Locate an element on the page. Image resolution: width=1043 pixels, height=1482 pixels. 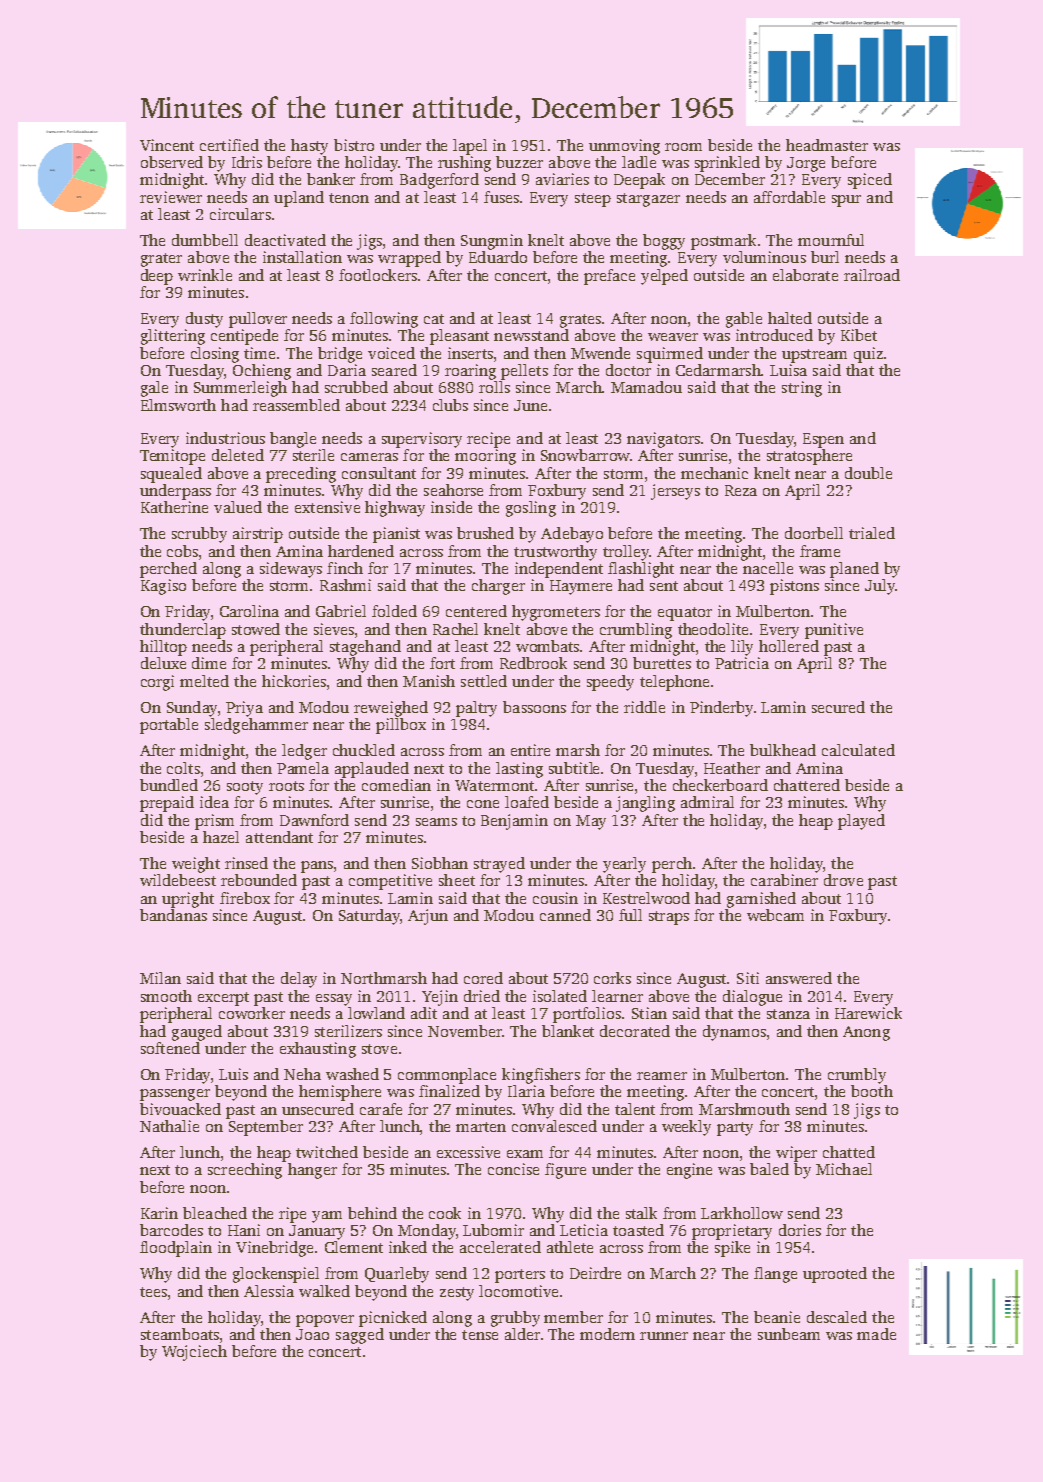
Priya is located at coordinates (244, 709).
